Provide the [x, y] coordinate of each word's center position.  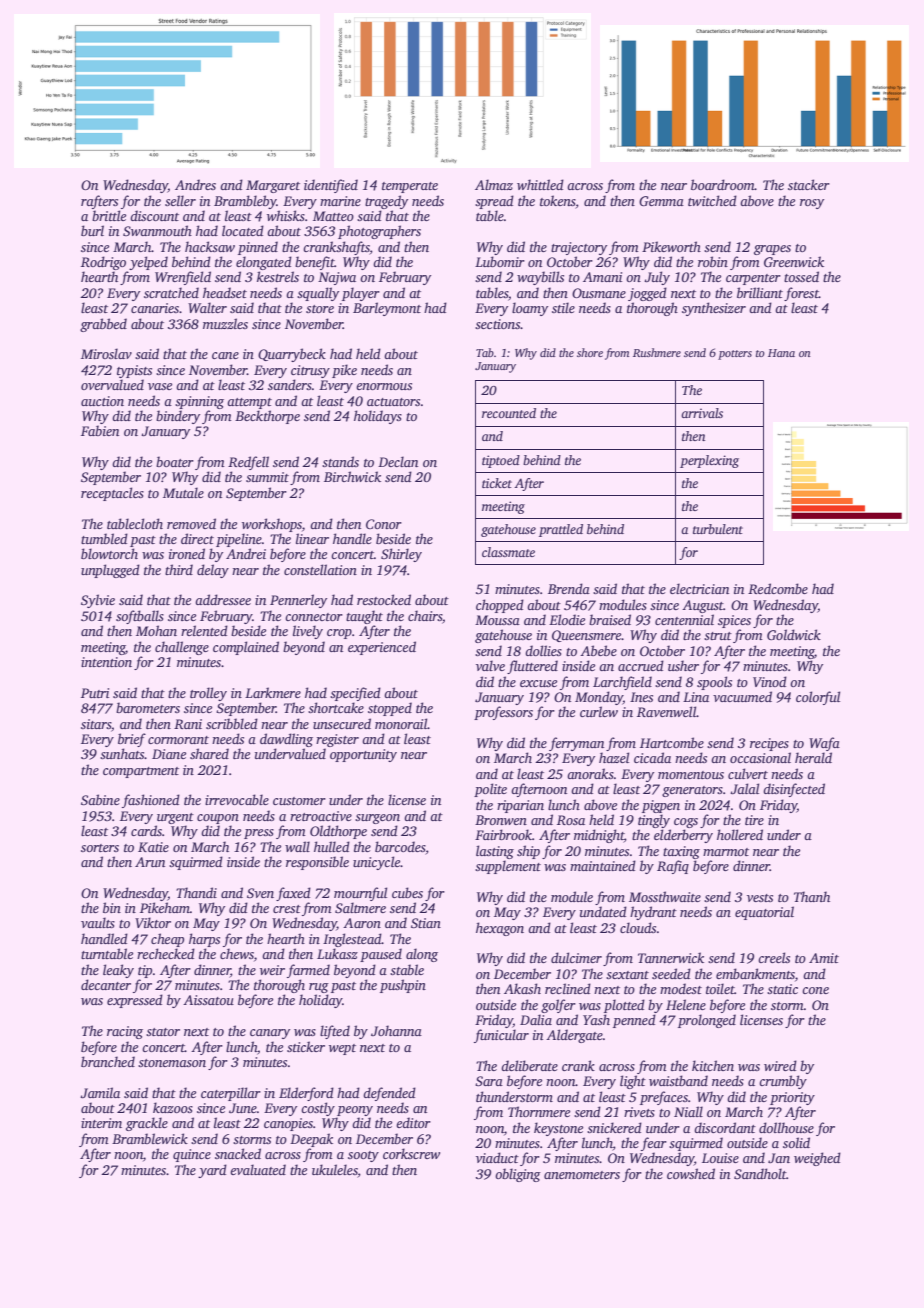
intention [106, 662]
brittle [109, 215]
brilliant [760, 292]
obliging [518, 1175]
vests [760, 898]
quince [192, 1155]
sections [498, 324]
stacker [809, 184]
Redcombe [778, 588]
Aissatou [208, 1000]
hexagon [500, 929]
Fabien [100, 430]
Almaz [494, 184]
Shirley [401, 555]
